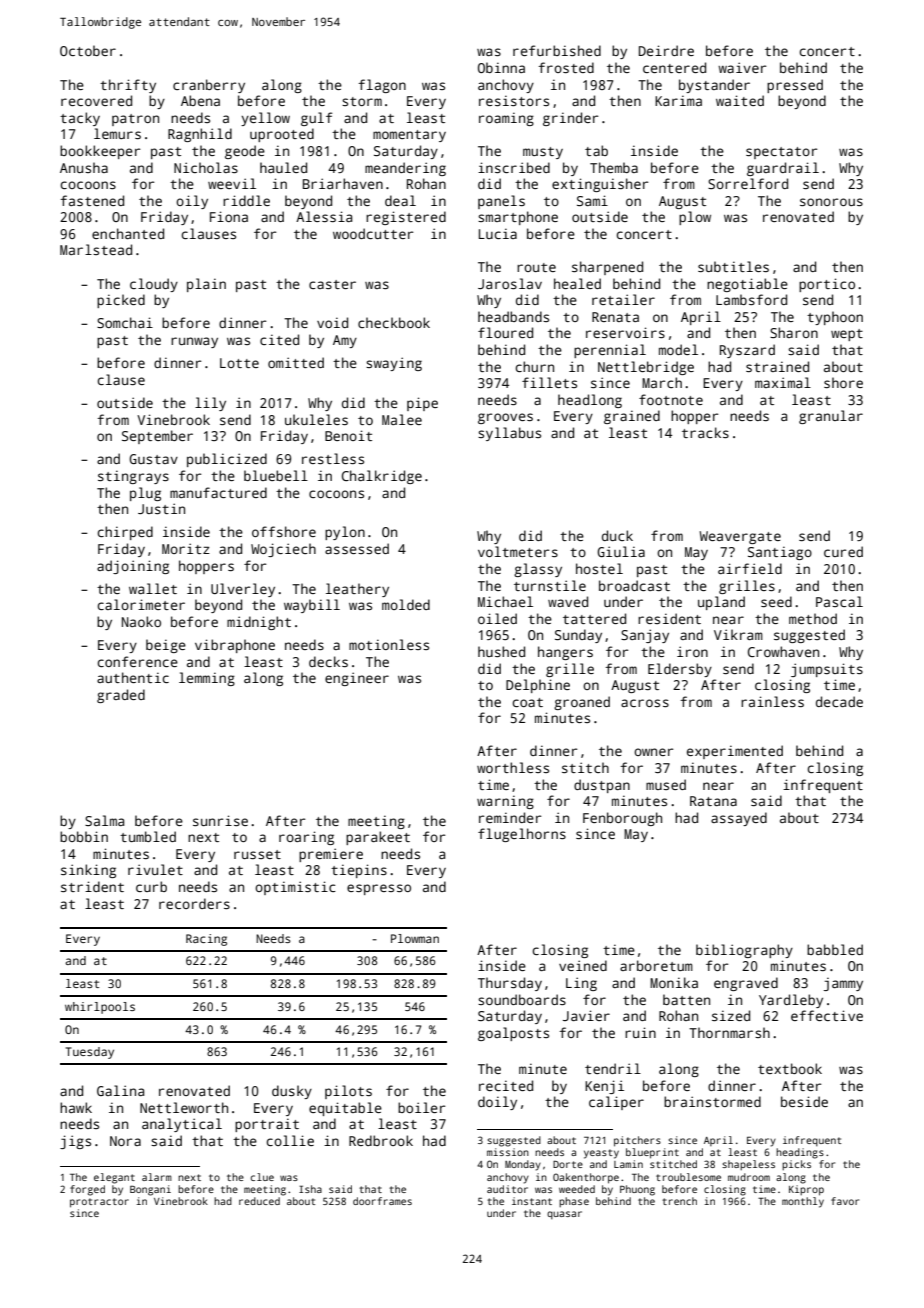  Describe the element at coordinates (359, 871) in the screenshot. I see `tiepins` at that location.
